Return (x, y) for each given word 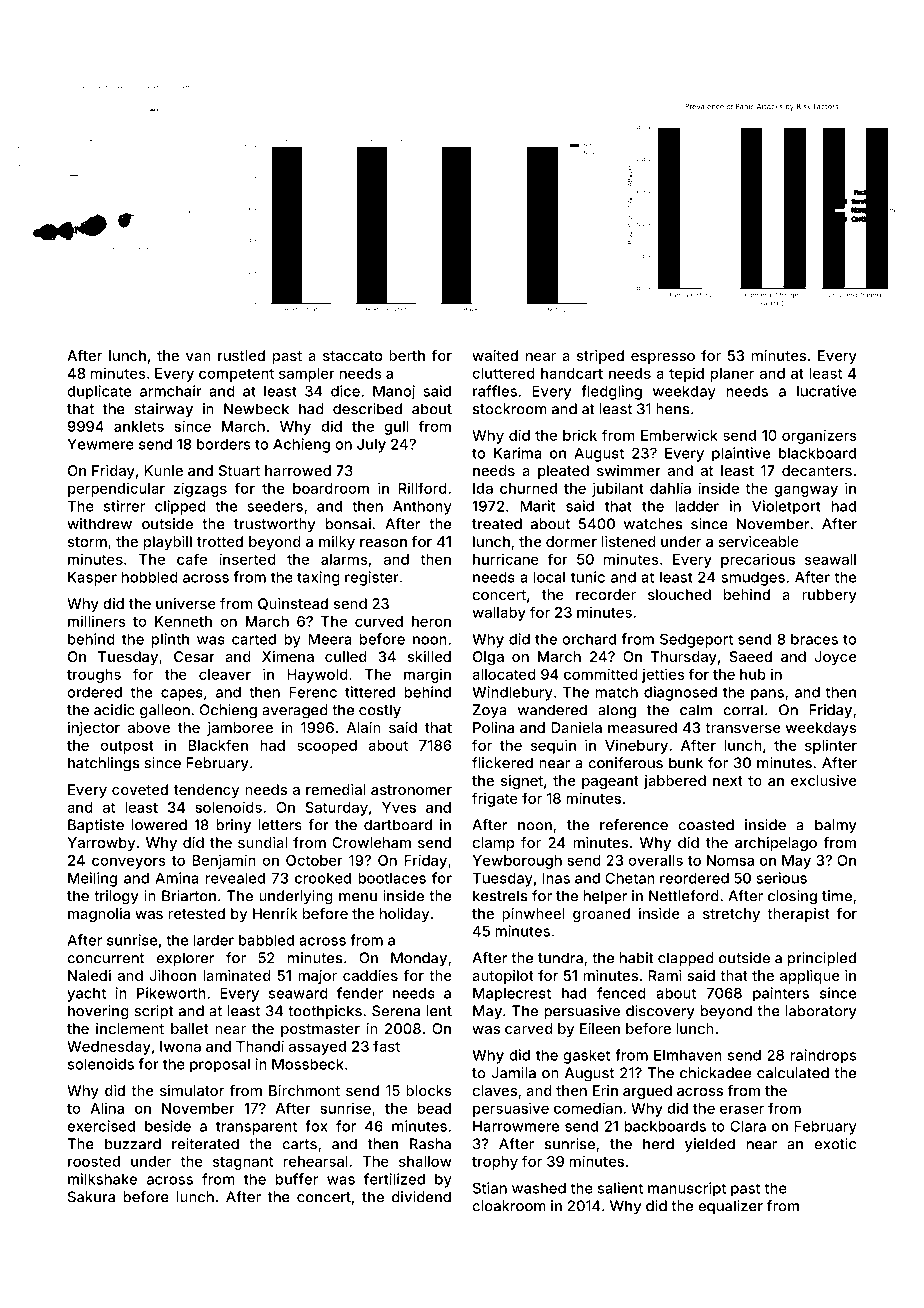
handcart (572, 373)
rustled (241, 355)
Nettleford (684, 896)
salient (620, 1188)
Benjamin (224, 861)
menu (358, 897)
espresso (663, 358)
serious (781, 878)
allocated (504, 674)
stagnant (243, 1163)
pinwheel (533, 915)
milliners (97, 621)
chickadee (715, 1073)
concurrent (105, 958)
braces (814, 639)
